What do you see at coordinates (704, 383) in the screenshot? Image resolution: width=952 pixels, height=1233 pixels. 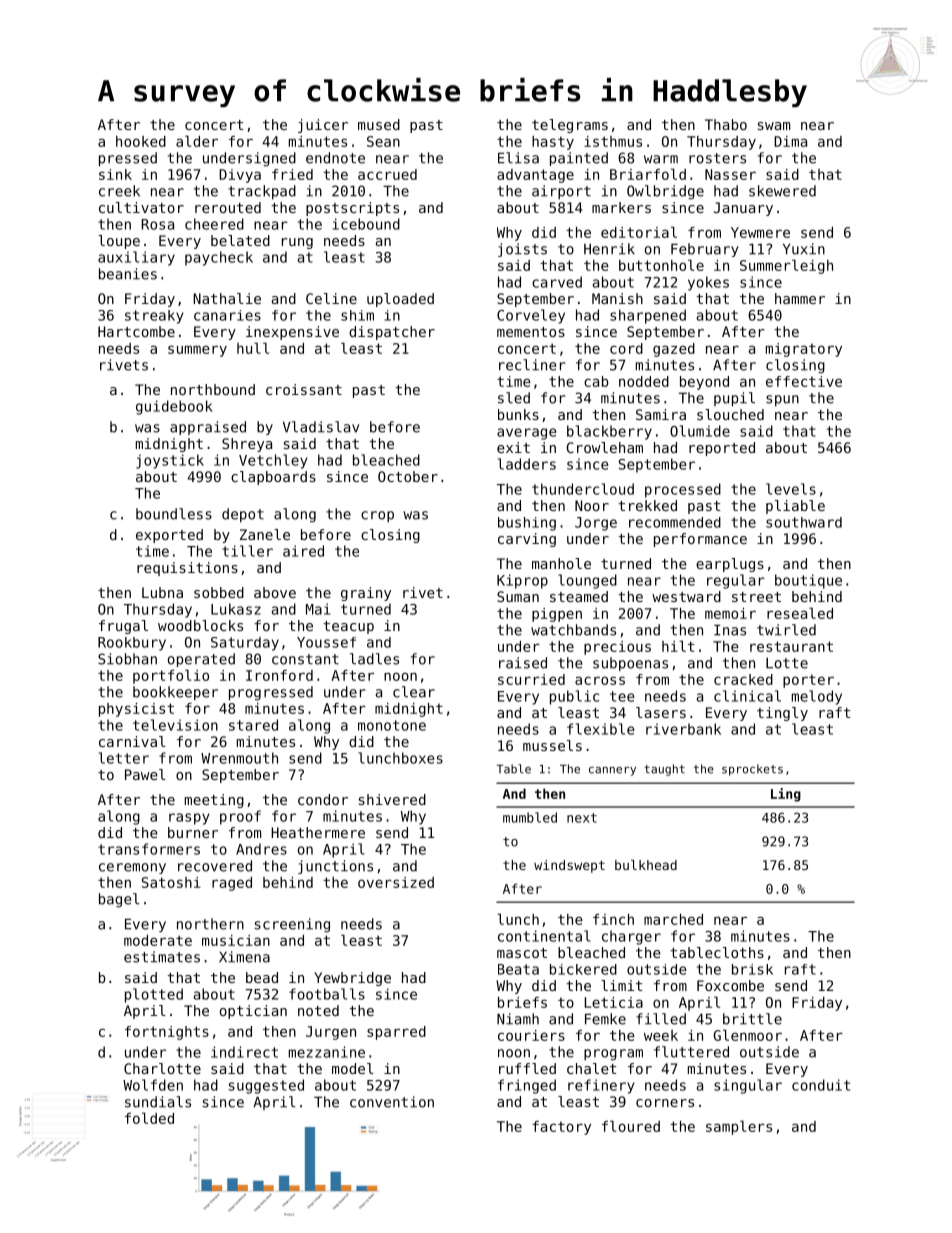 I see `beyond` at bounding box center [704, 383].
